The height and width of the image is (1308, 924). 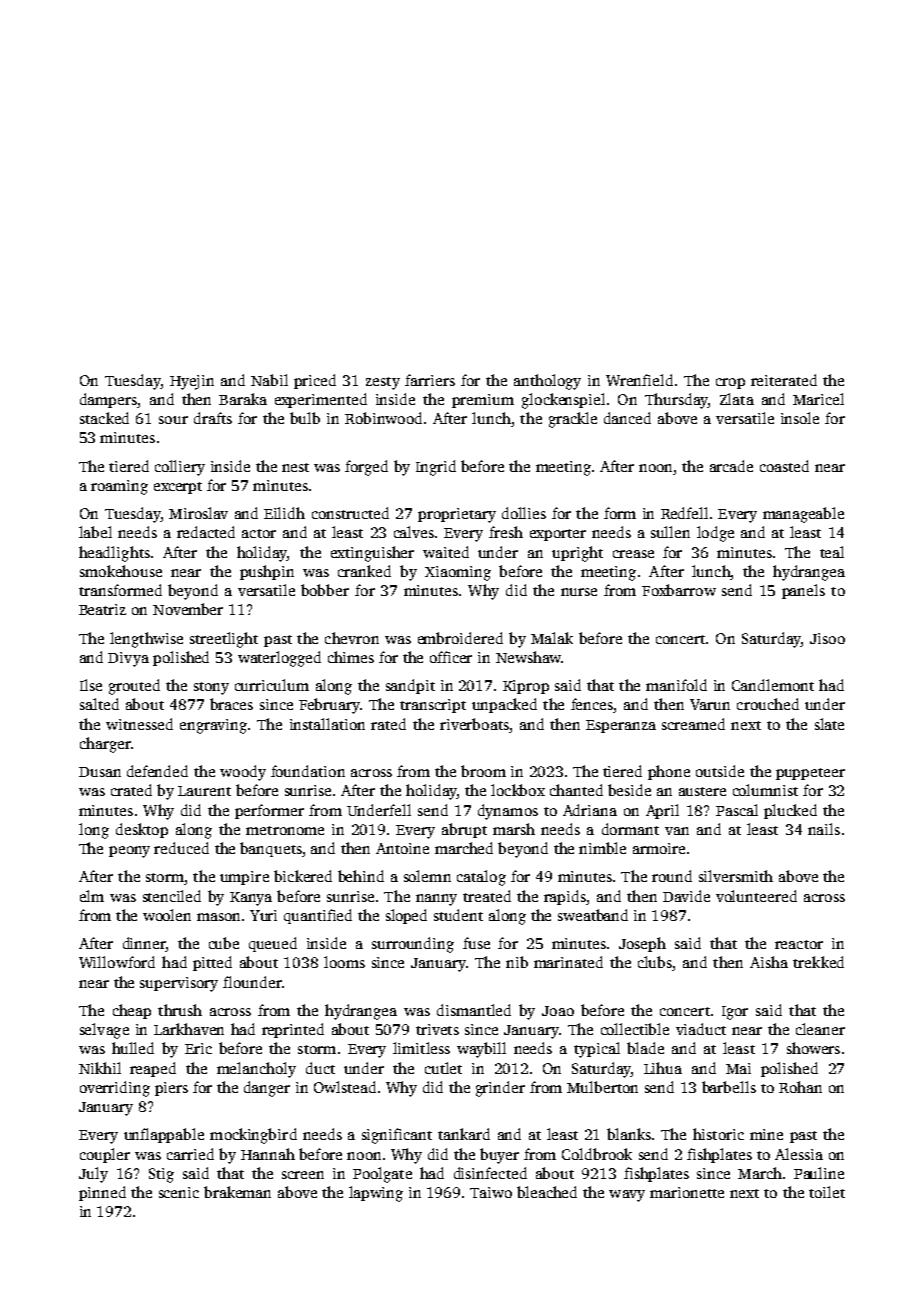 I want to click on thrush, so click(x=180, y=1010).
